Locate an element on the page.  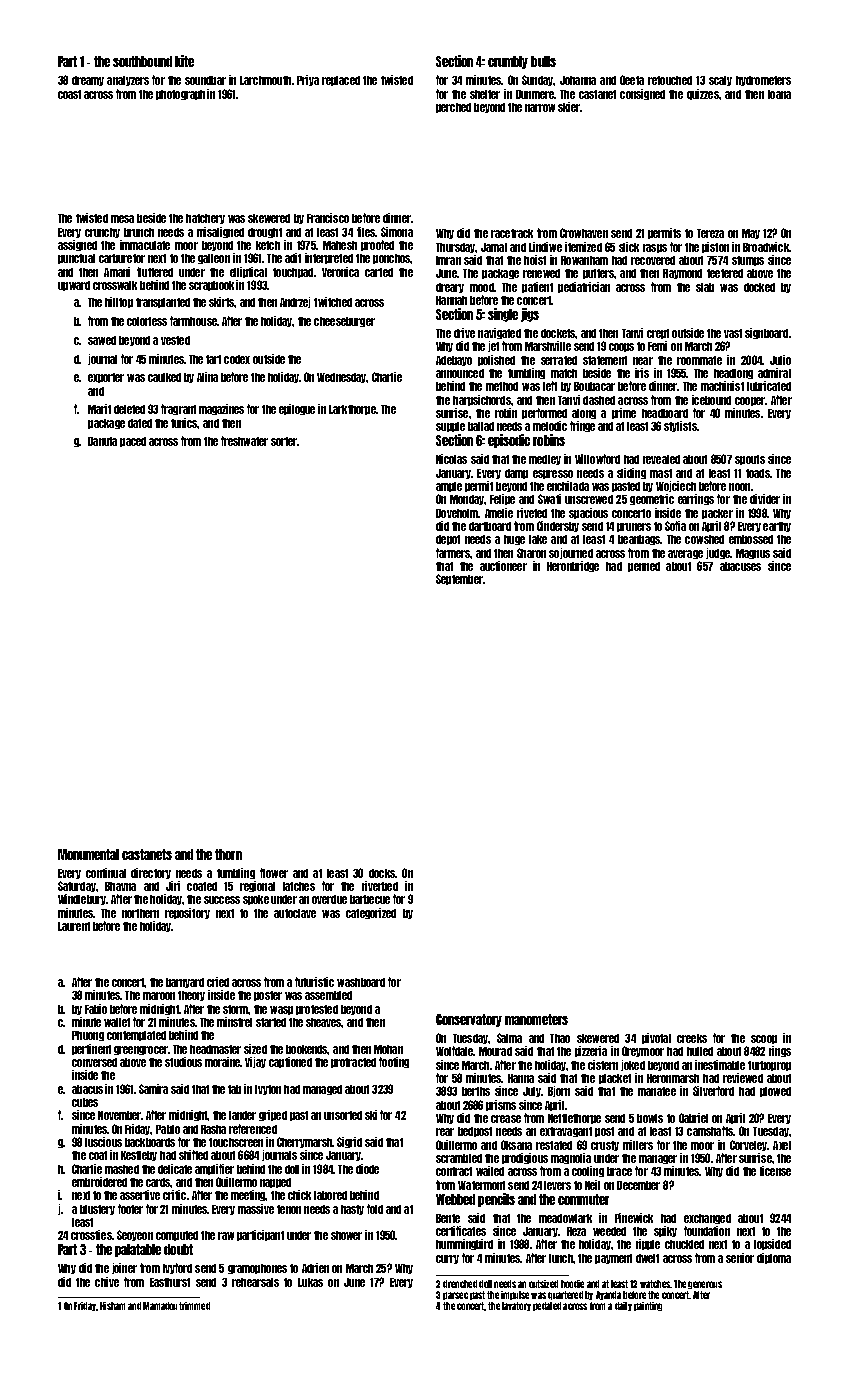
flower is located at coordinates (274, 873).
